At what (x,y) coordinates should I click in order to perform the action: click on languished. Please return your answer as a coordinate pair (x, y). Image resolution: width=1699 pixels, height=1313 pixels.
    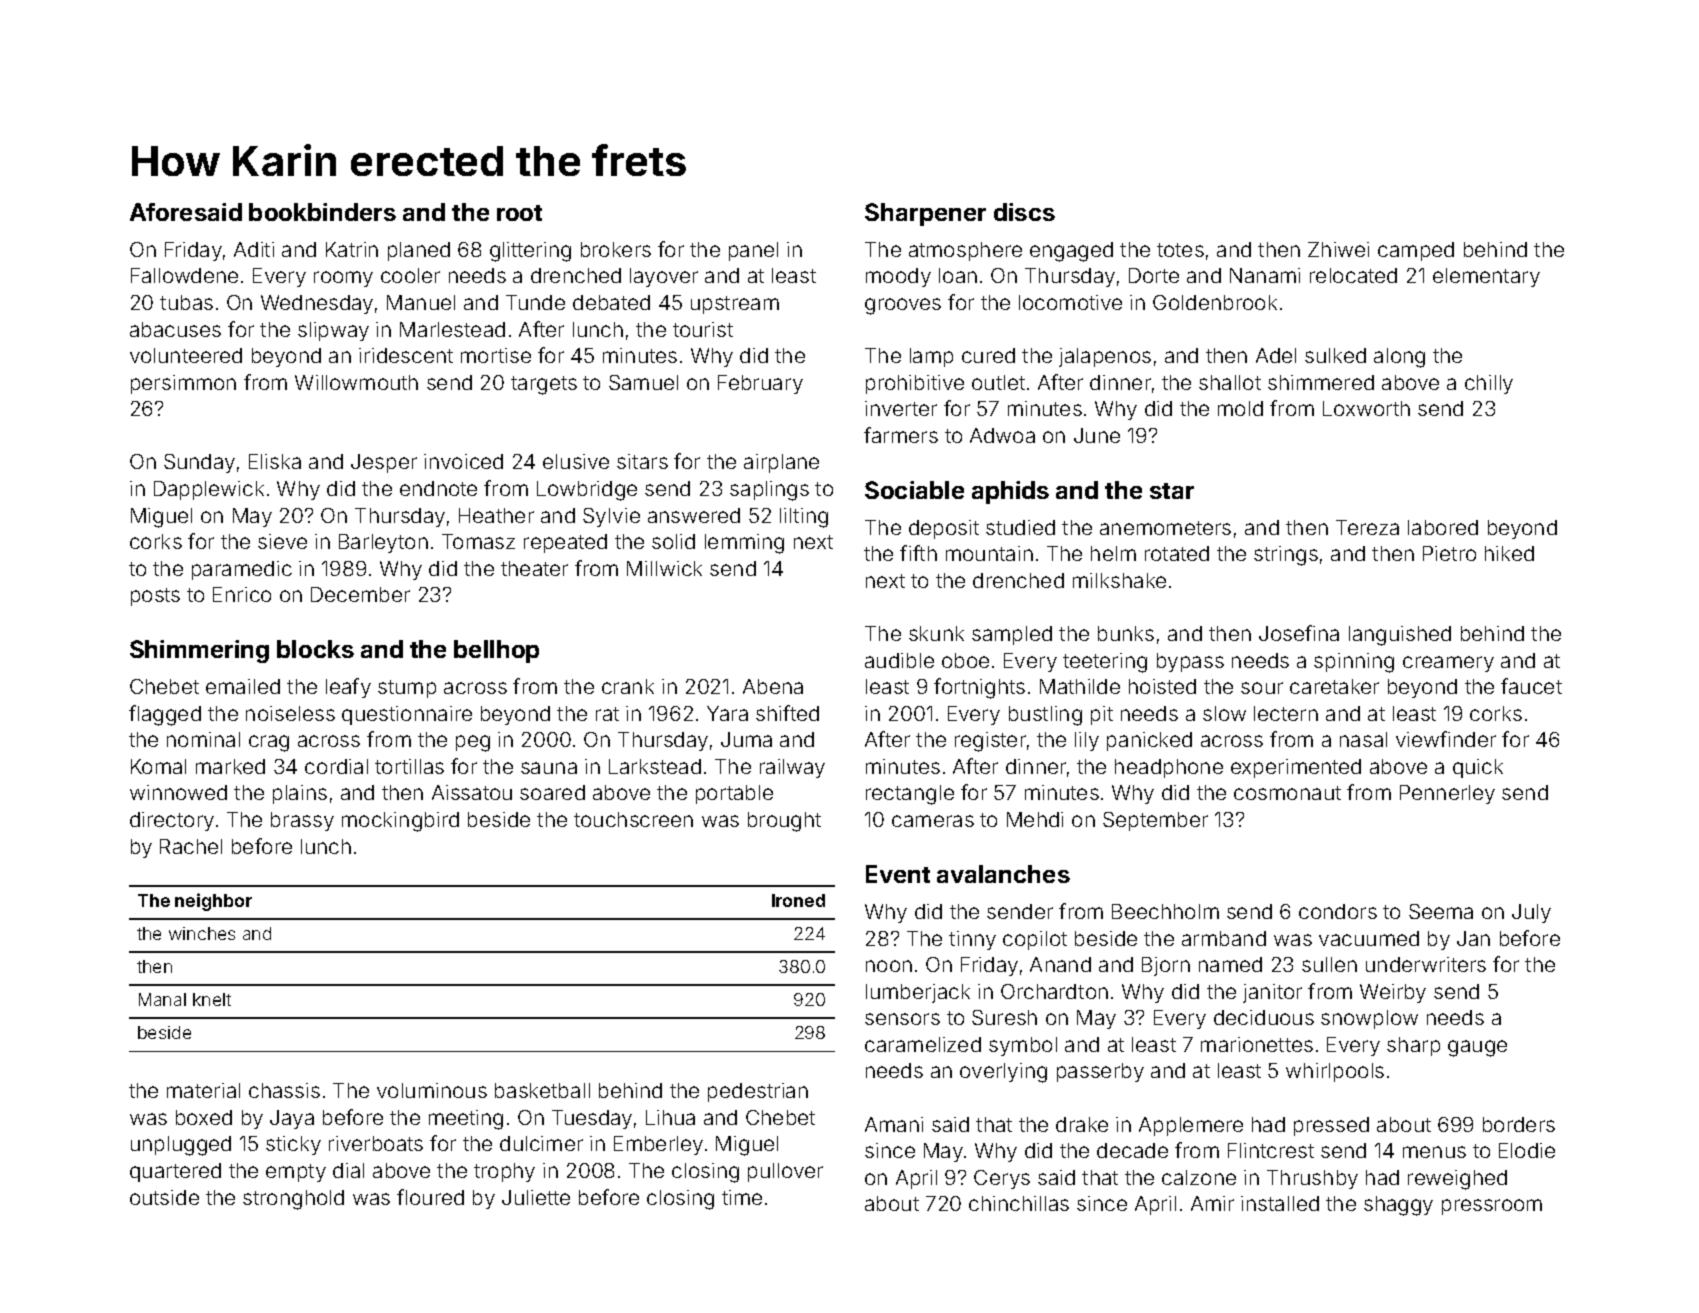
    Looking at the image, I should click on (1400, 636).
